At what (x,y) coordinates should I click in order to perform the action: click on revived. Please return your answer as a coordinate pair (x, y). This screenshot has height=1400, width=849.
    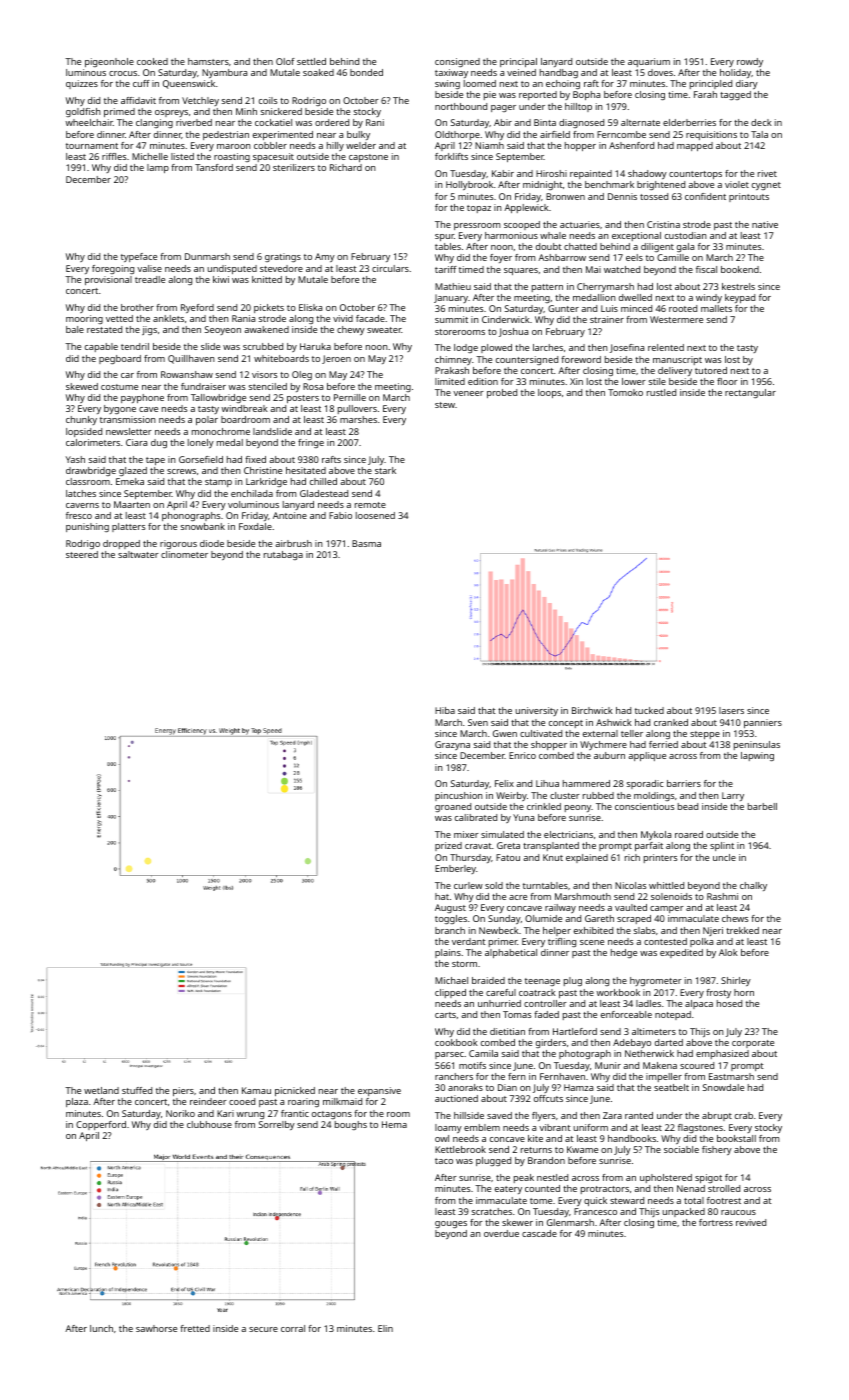
    Looking at the image, I should click on (751, 1222).
